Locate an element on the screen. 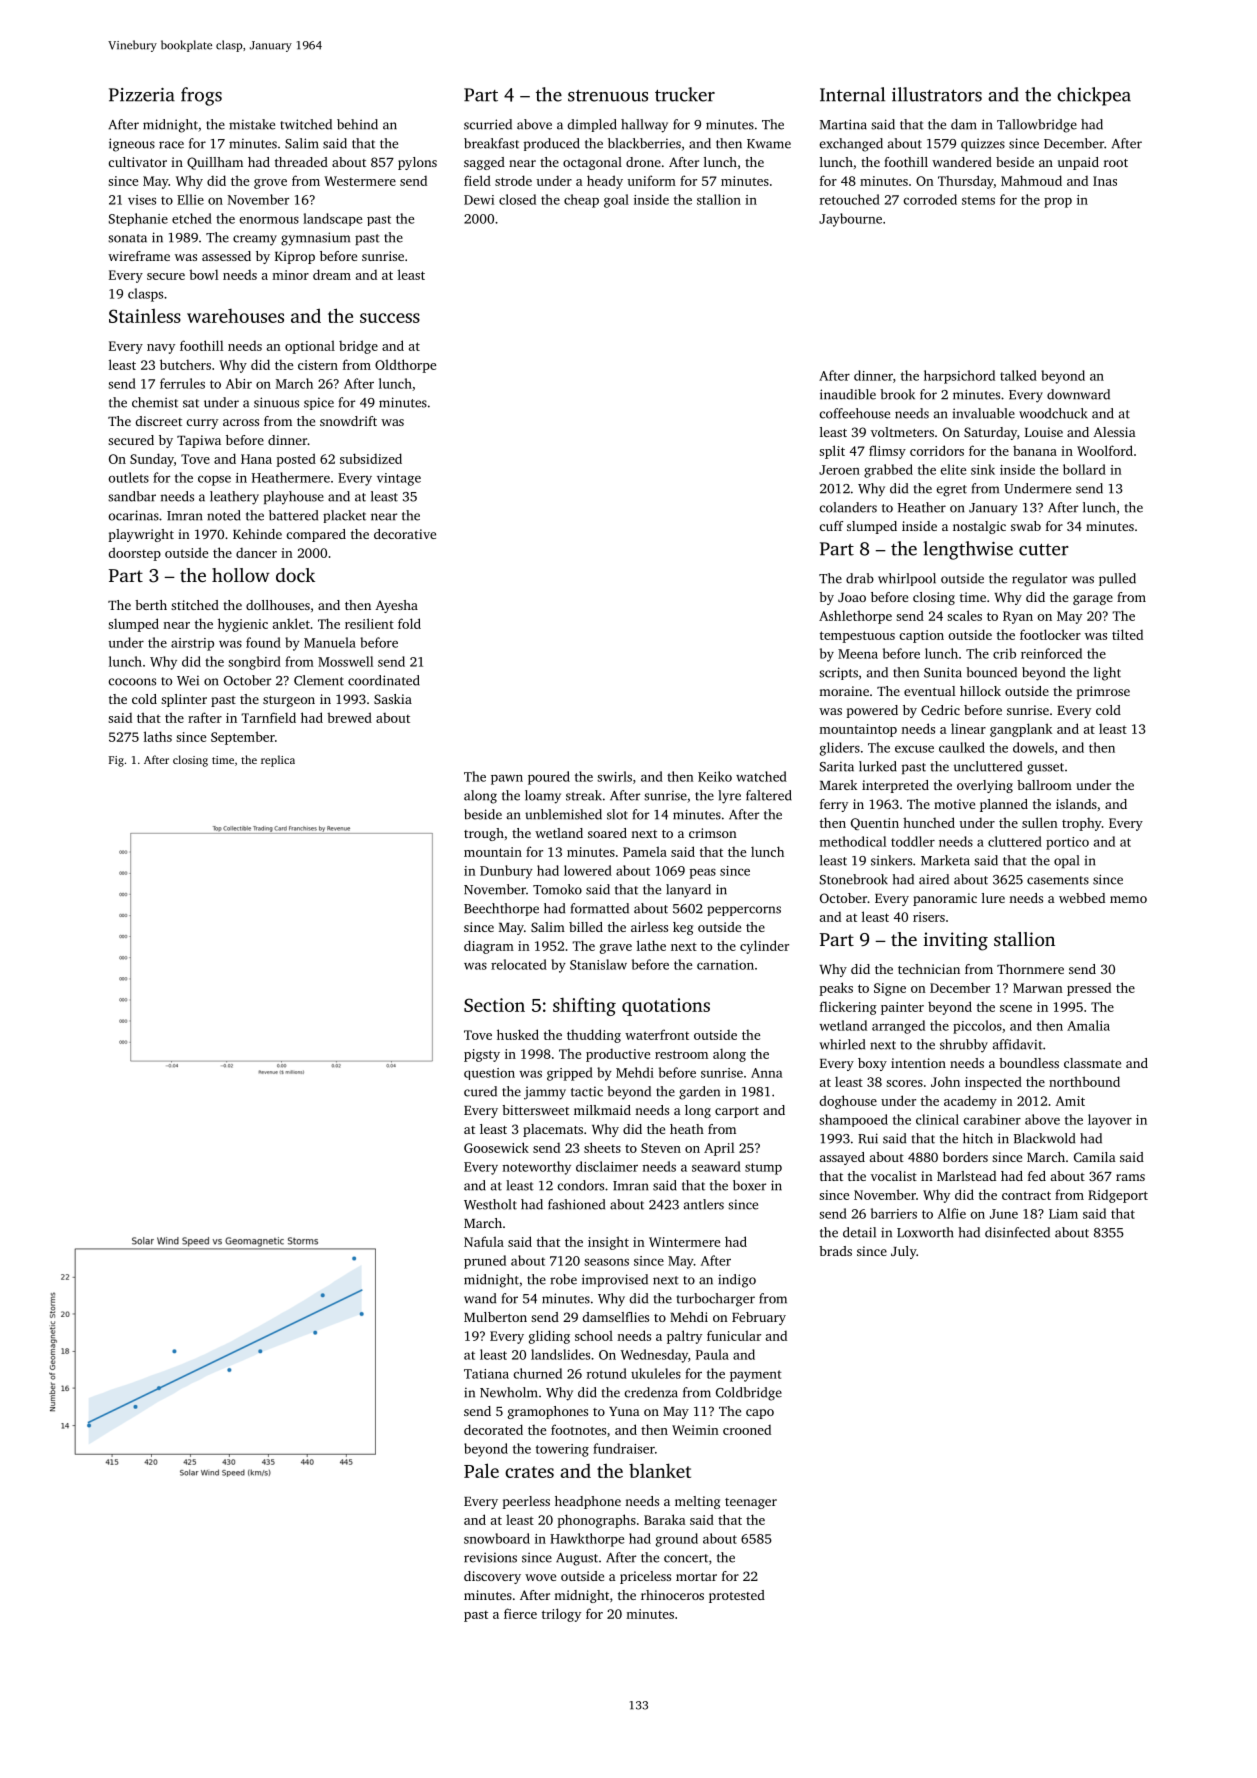 Image resolution: width=1257 pixels, height=1778 pixels. replica is located at coordinates (278, 761).
